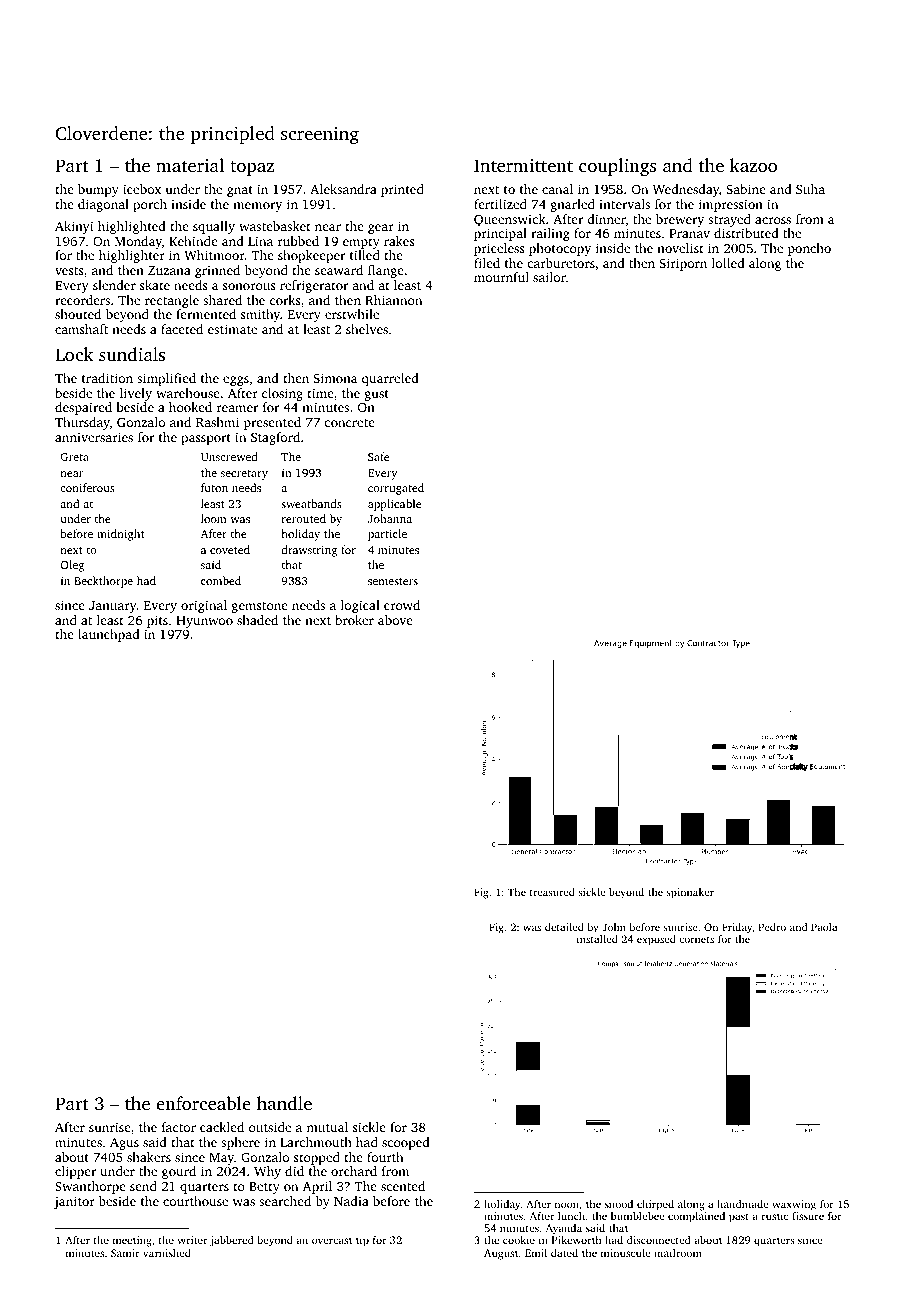  What do you see at coordinates (393, 581) in the screenshot?
I see `semesters` at bounding box center [393, 581].
